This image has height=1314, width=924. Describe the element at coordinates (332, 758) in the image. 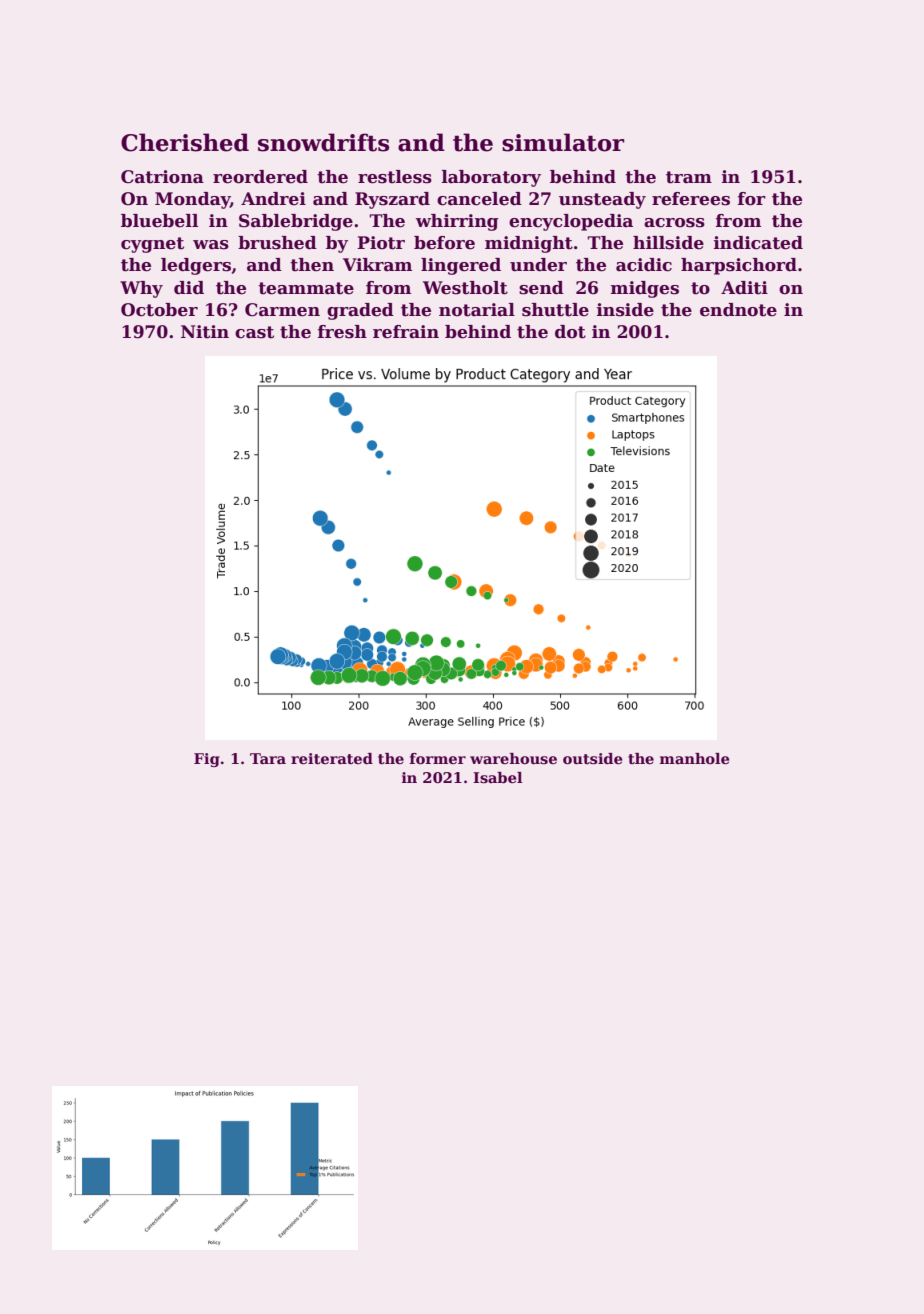

I see `reiterated` at that location.
